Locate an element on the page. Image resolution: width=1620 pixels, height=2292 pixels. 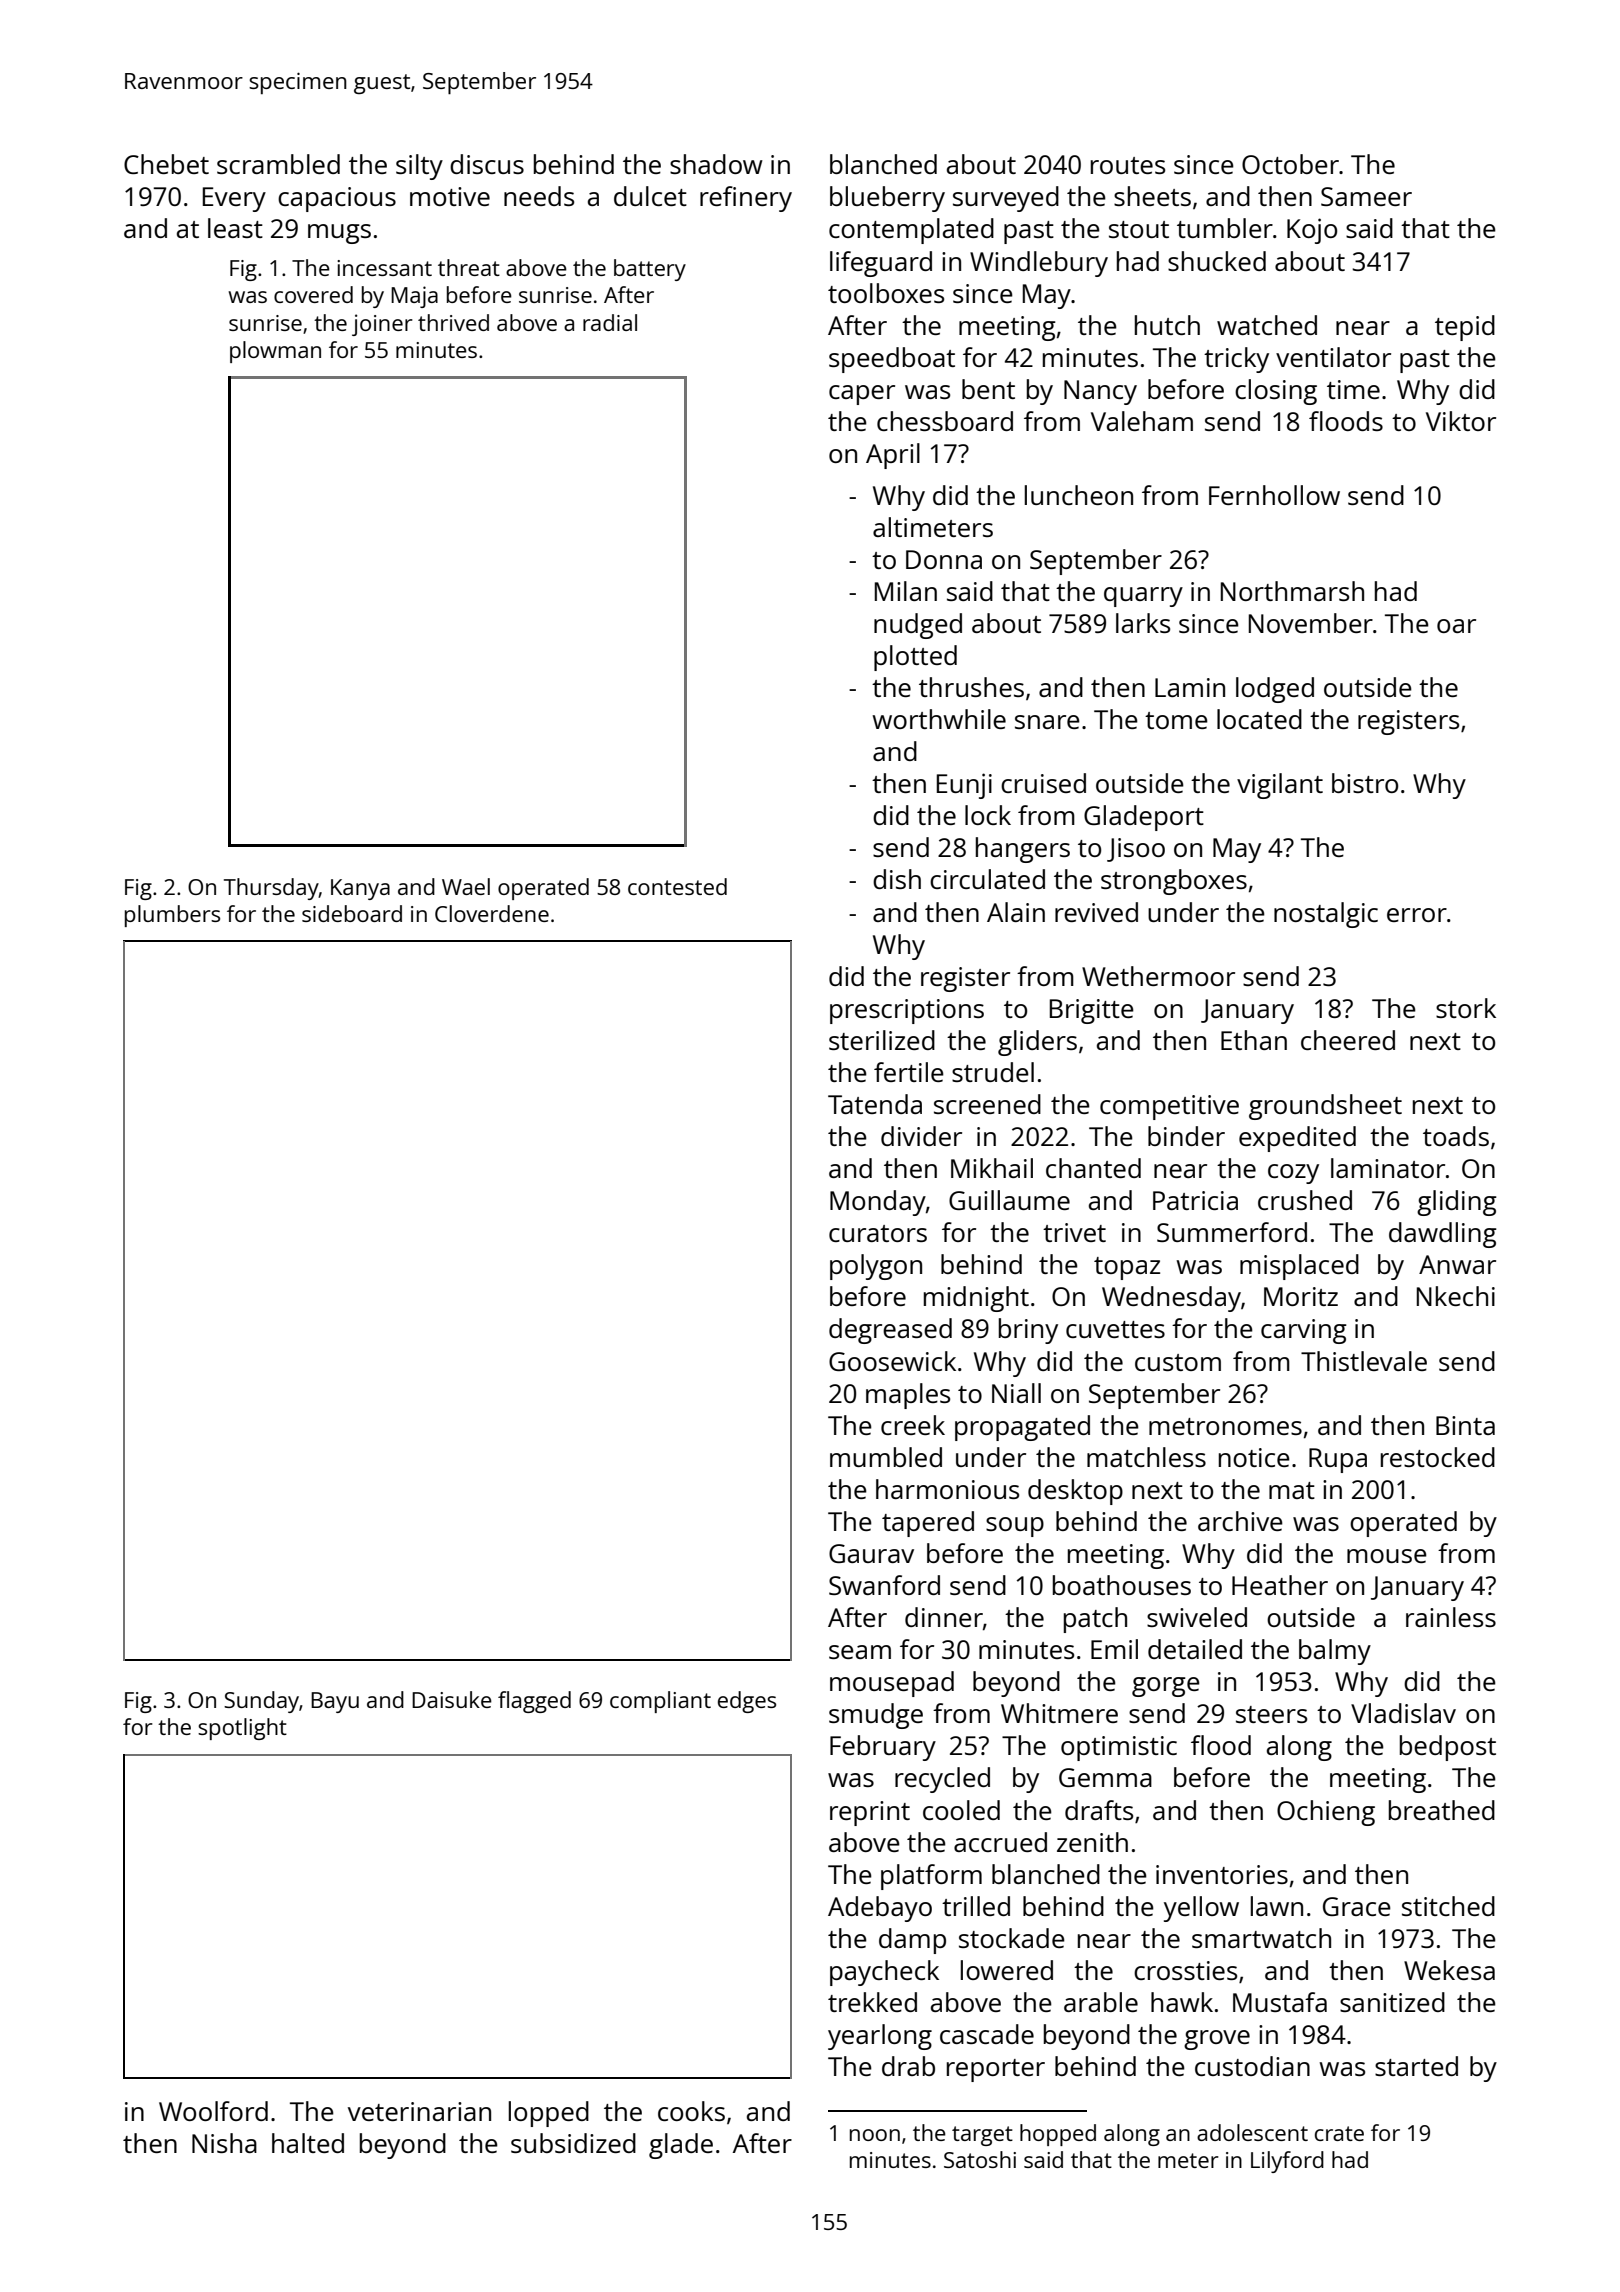
Nisha is located at coordinates (224, 2143).
